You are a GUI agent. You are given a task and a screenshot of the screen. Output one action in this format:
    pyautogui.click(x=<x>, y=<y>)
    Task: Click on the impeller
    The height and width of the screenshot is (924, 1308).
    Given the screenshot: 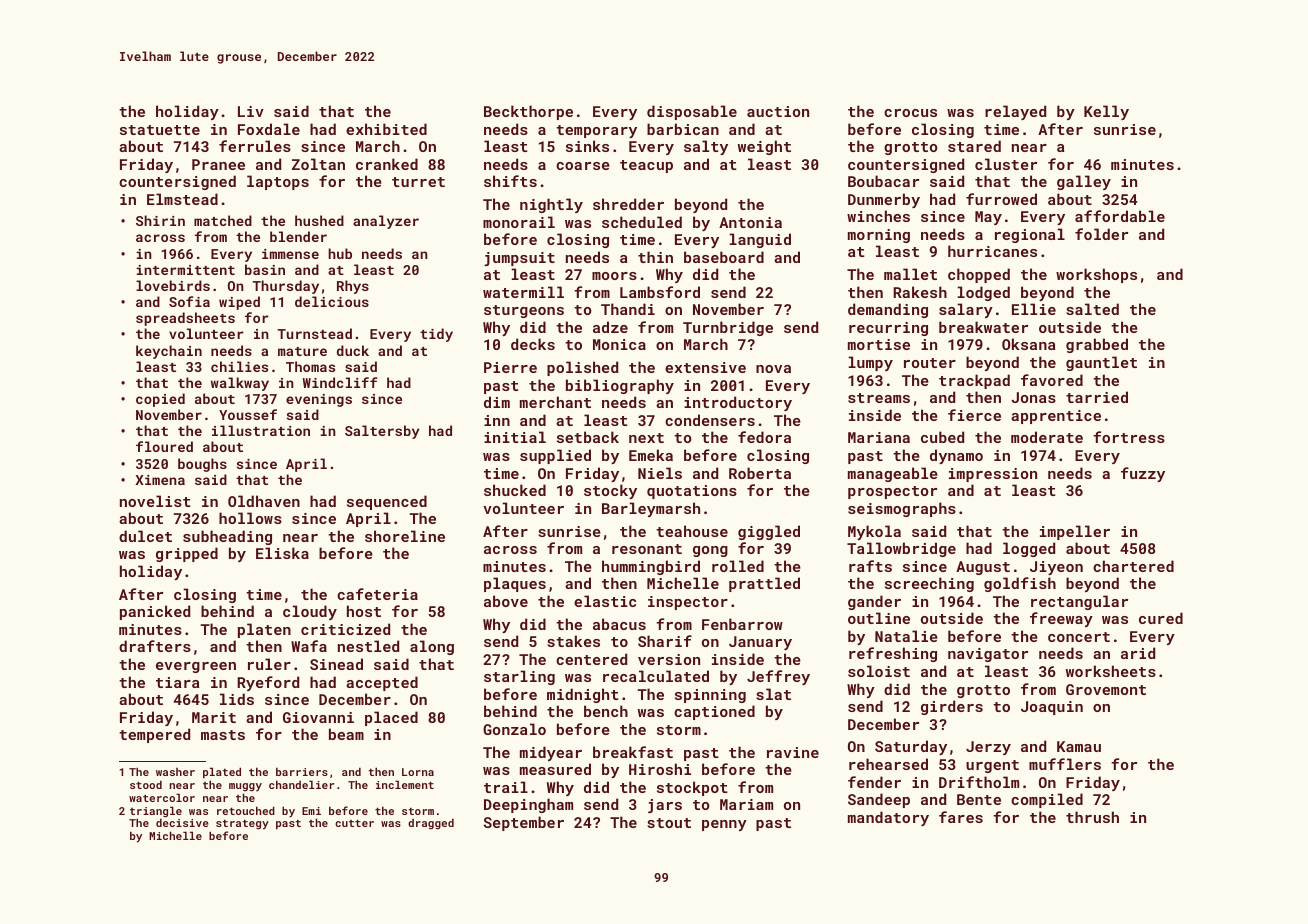 What is the action you would take?
    pyautogui.click(x=1075, y=532)
